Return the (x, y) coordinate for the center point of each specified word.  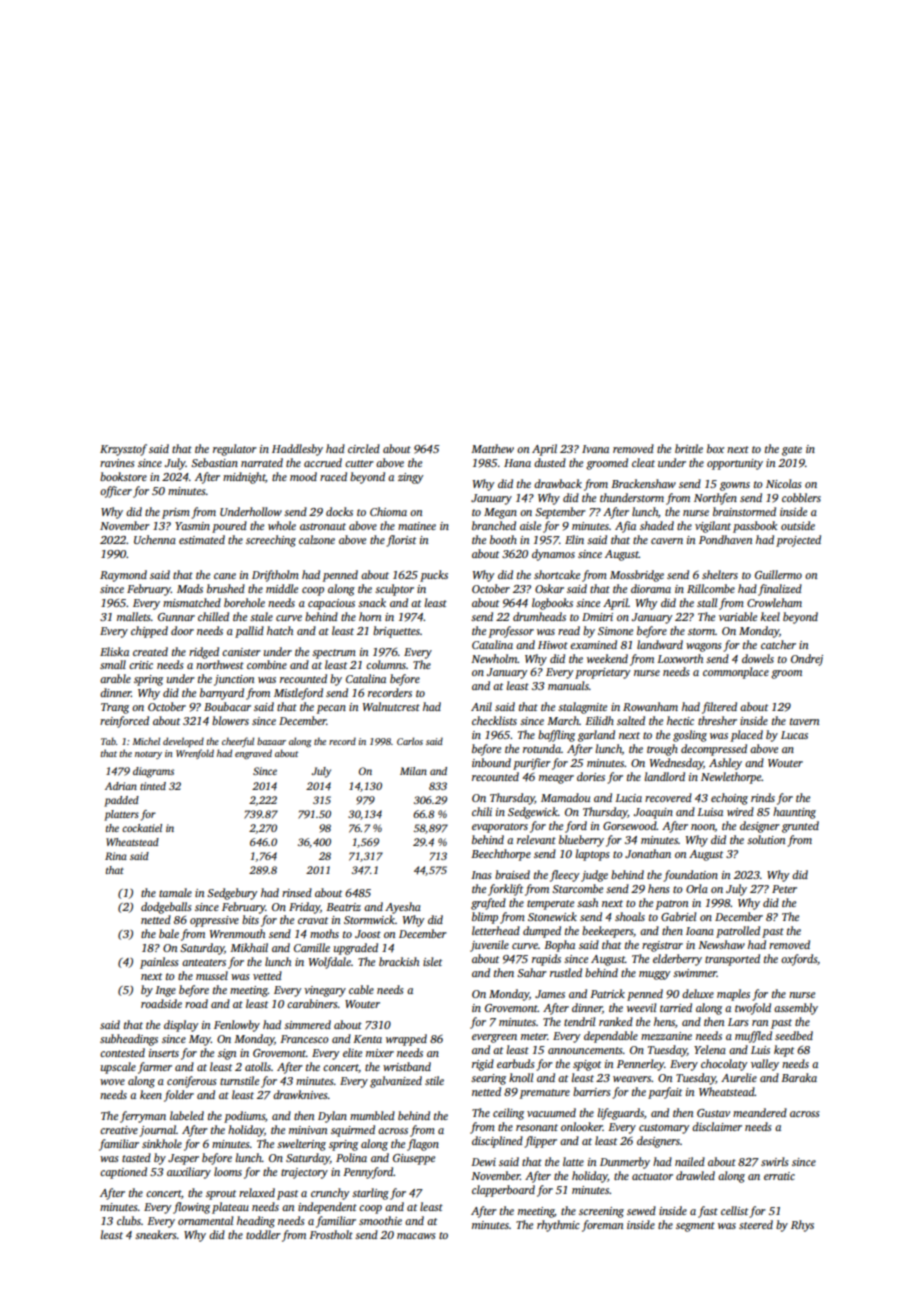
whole (282, 525)
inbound (491, 762)
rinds (763, 797)
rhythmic (558, 1226)
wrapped (406, 1040)
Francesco (304, 1039)
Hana (517, 463)
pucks (434, 576)
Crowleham (774, 602)
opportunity (735, 464)
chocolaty (724, 1065)
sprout (221, 1195)
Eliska (114, 651)
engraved (253, 754)
